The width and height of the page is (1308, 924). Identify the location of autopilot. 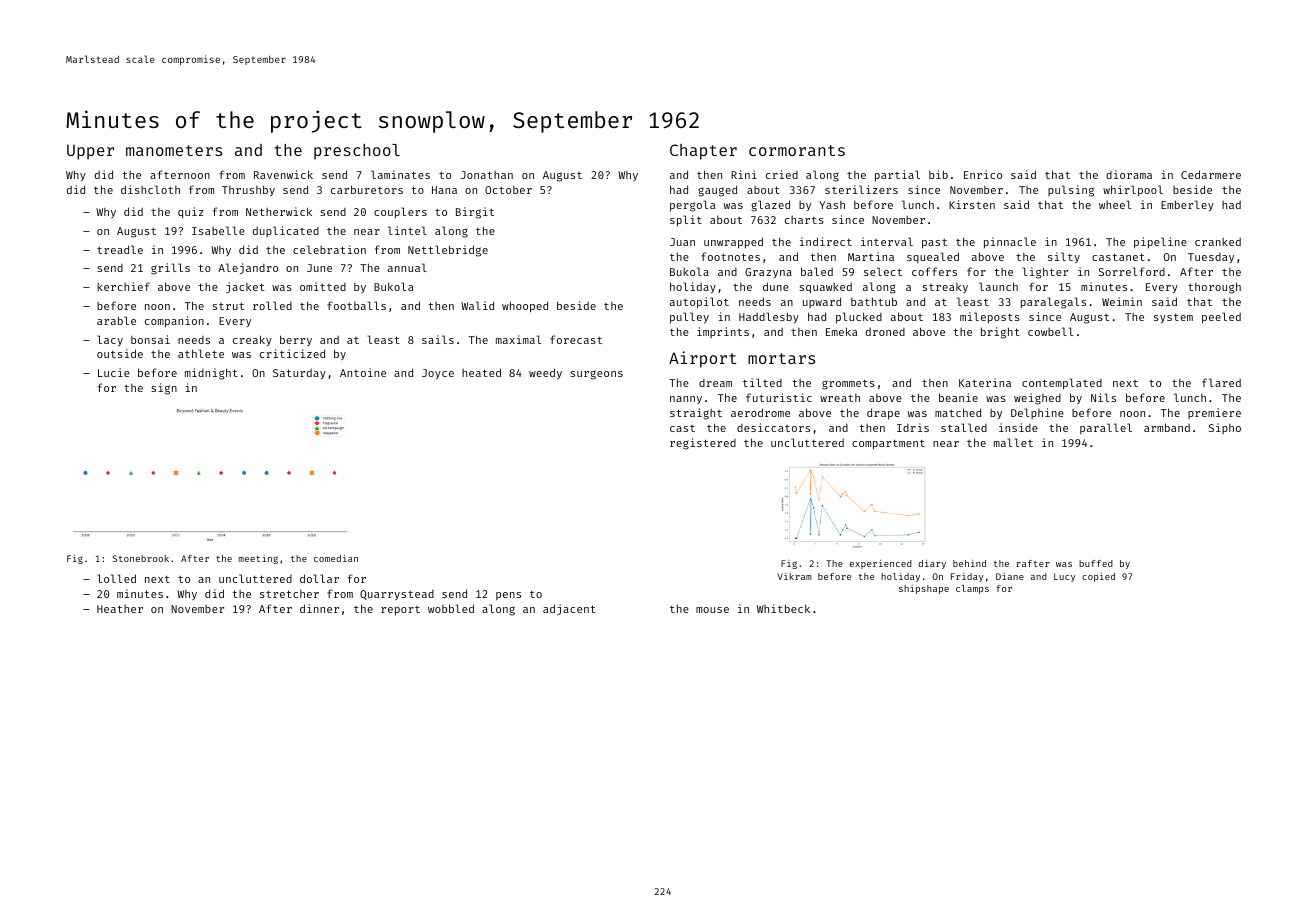
(699, 303).
